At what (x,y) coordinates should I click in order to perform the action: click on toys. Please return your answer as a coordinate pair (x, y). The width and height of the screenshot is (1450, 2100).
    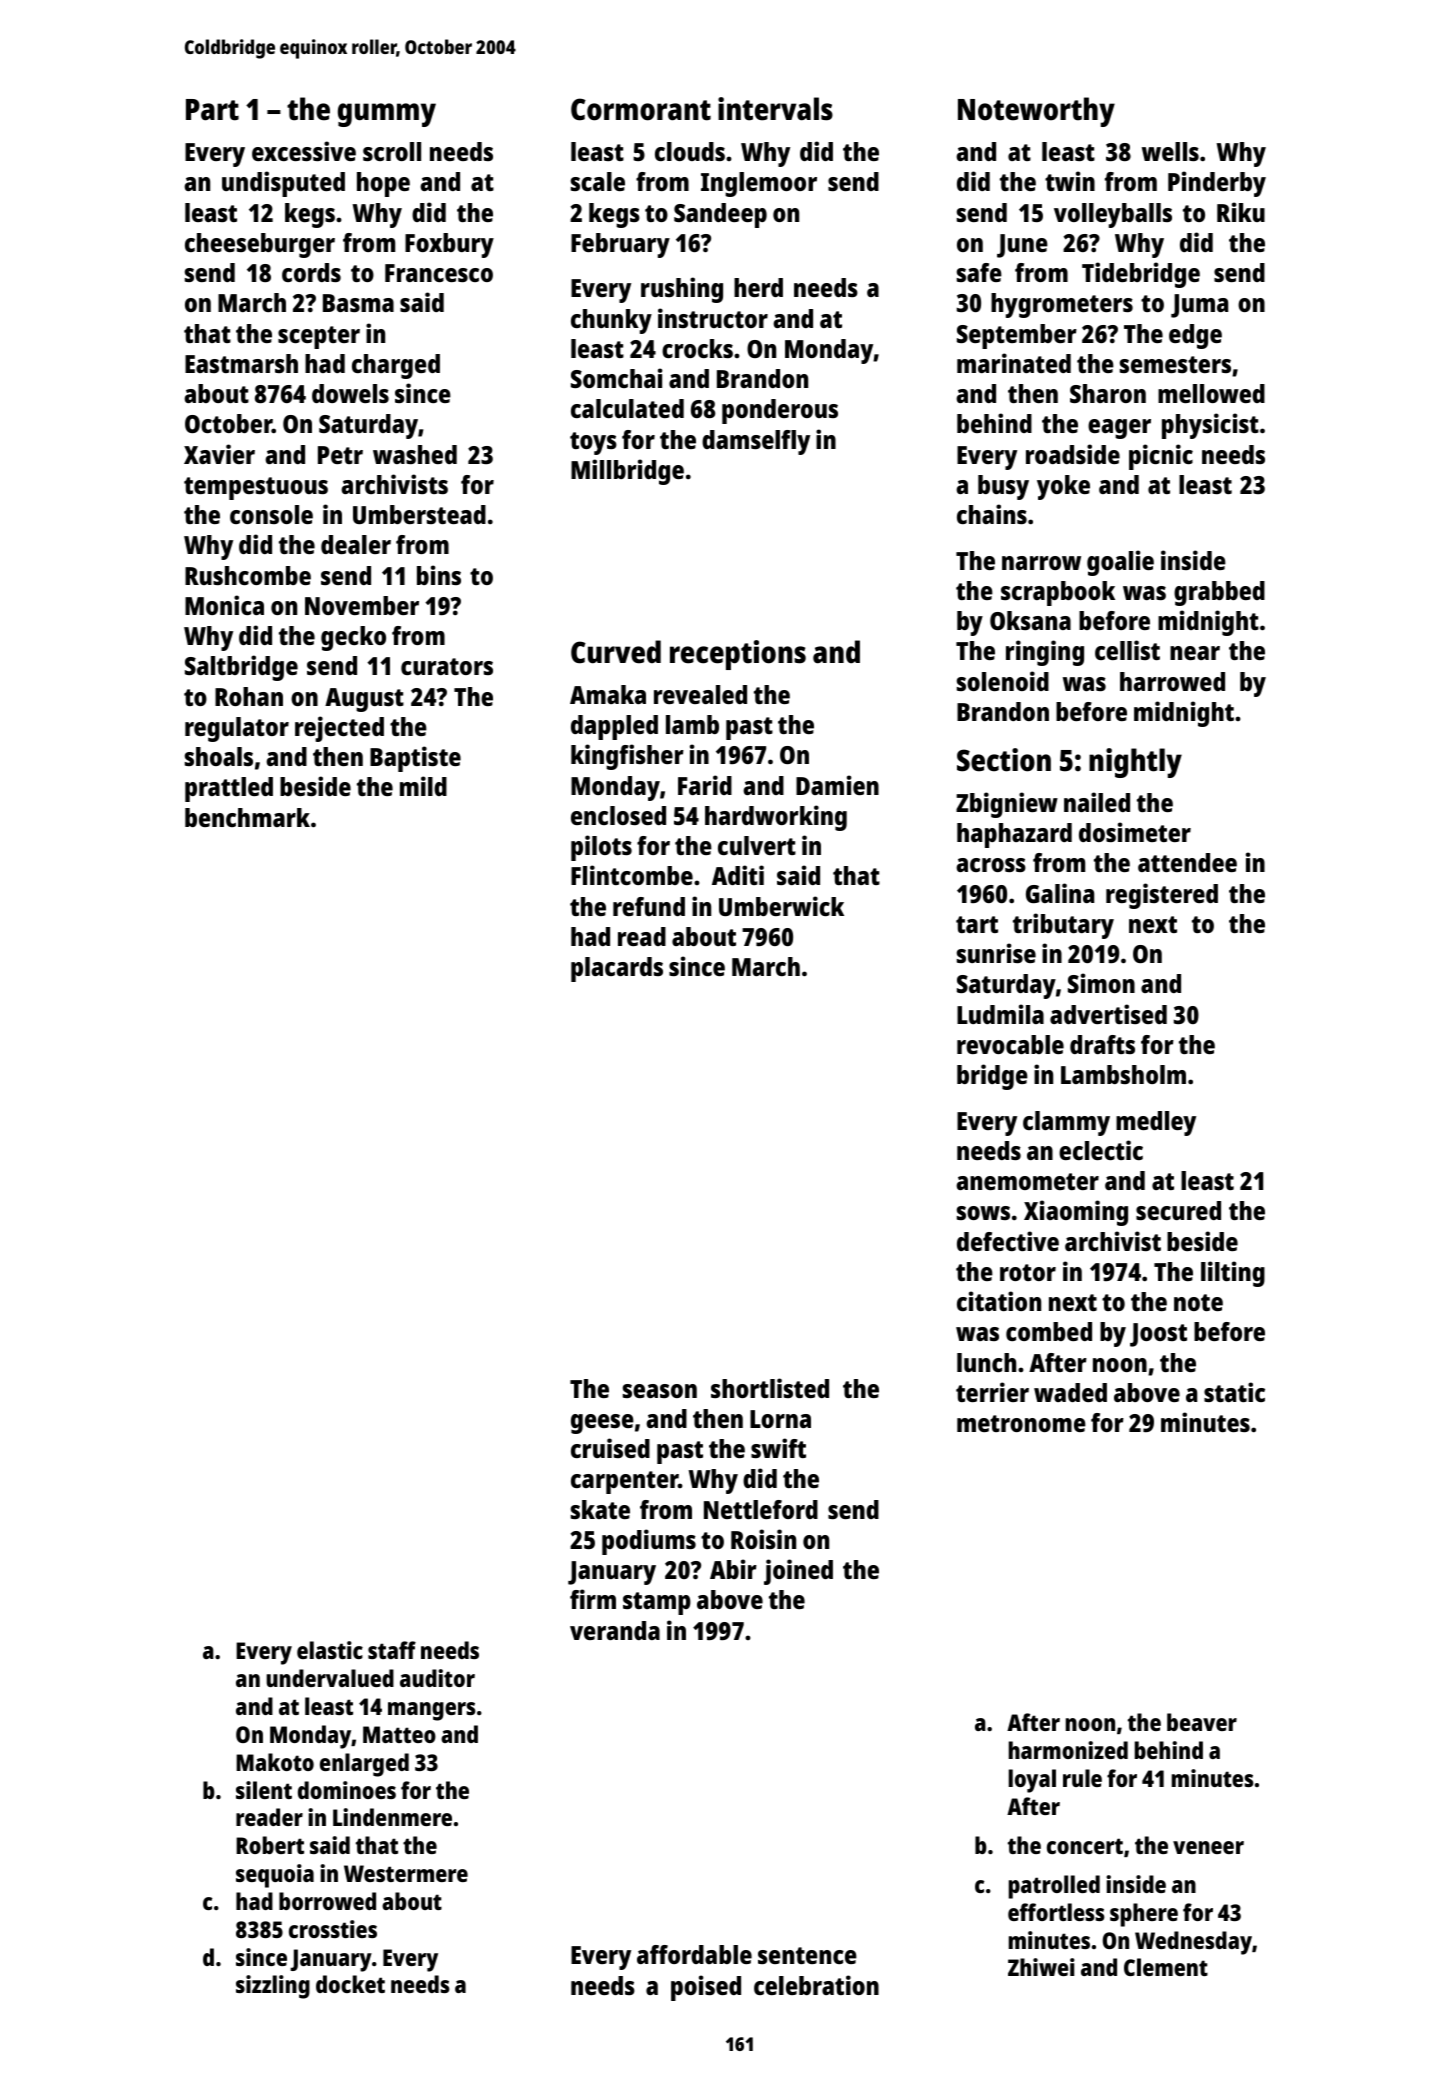
    Looking at the image, I should click on (593, 443).
